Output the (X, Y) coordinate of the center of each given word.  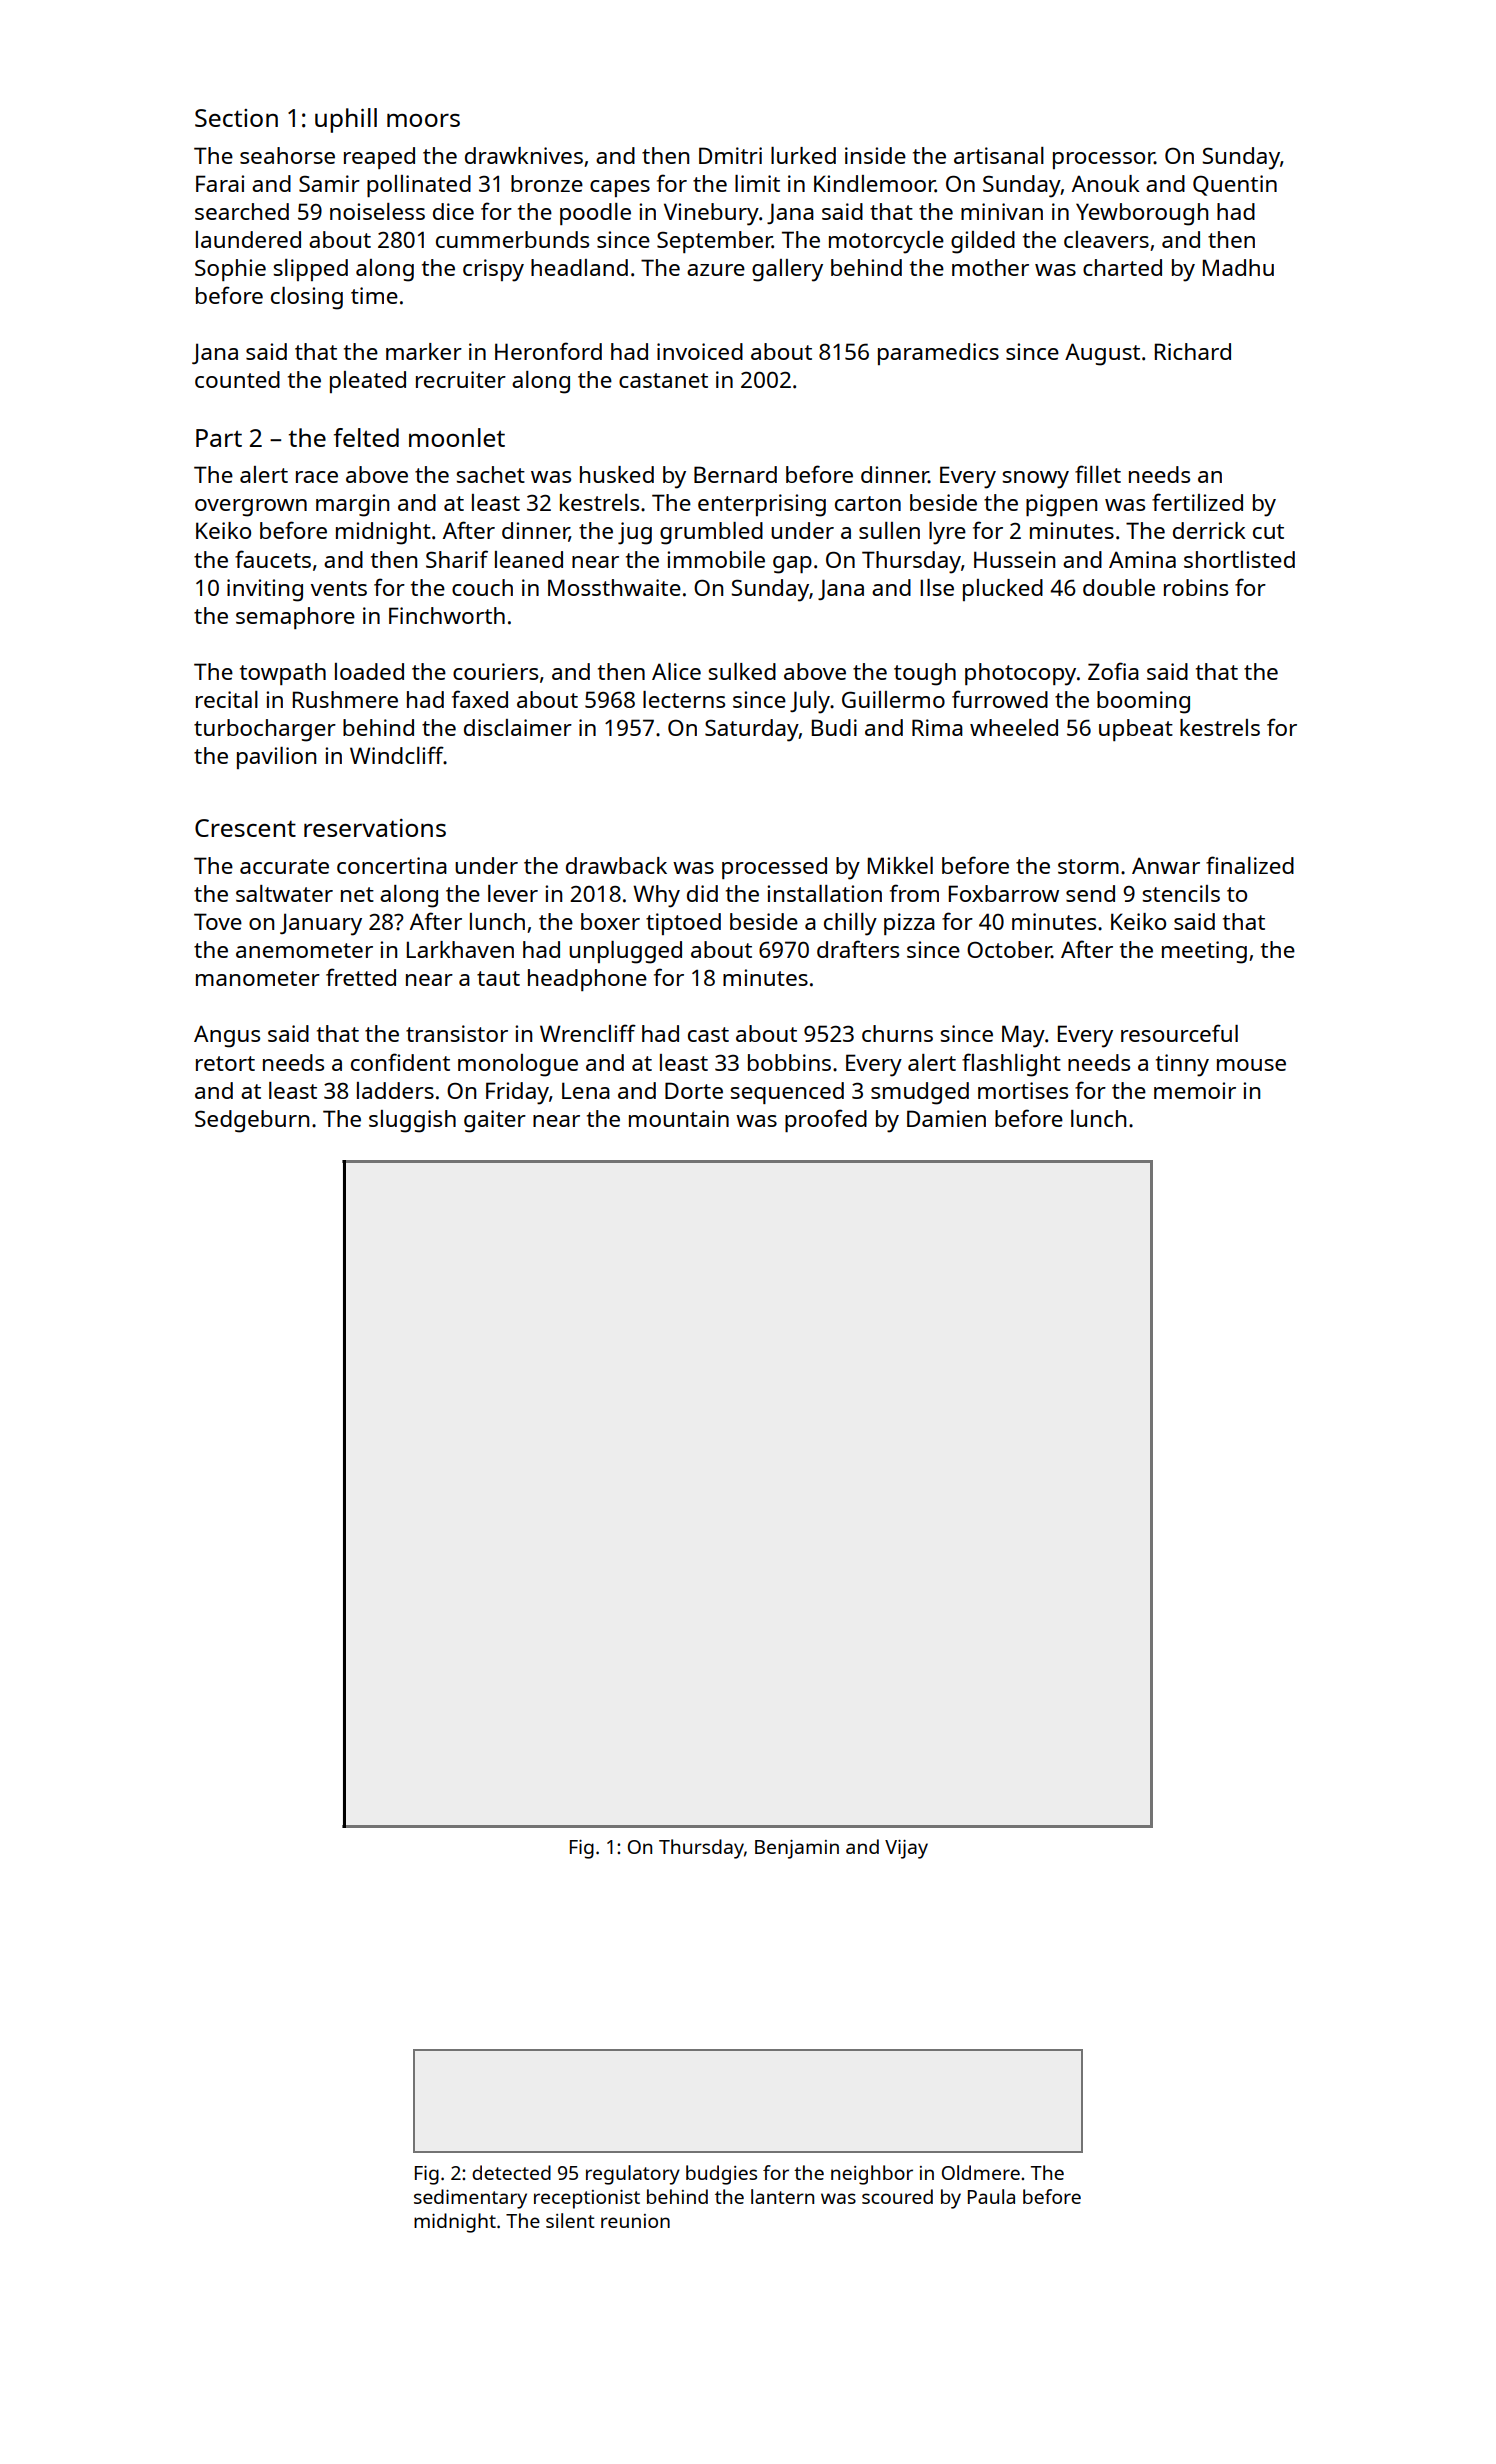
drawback (616, 865)
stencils (1181, 893)
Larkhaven (460, 949)
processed (774, 868)
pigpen (1061, 505)
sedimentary (470, 2199)
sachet (490, 474)
